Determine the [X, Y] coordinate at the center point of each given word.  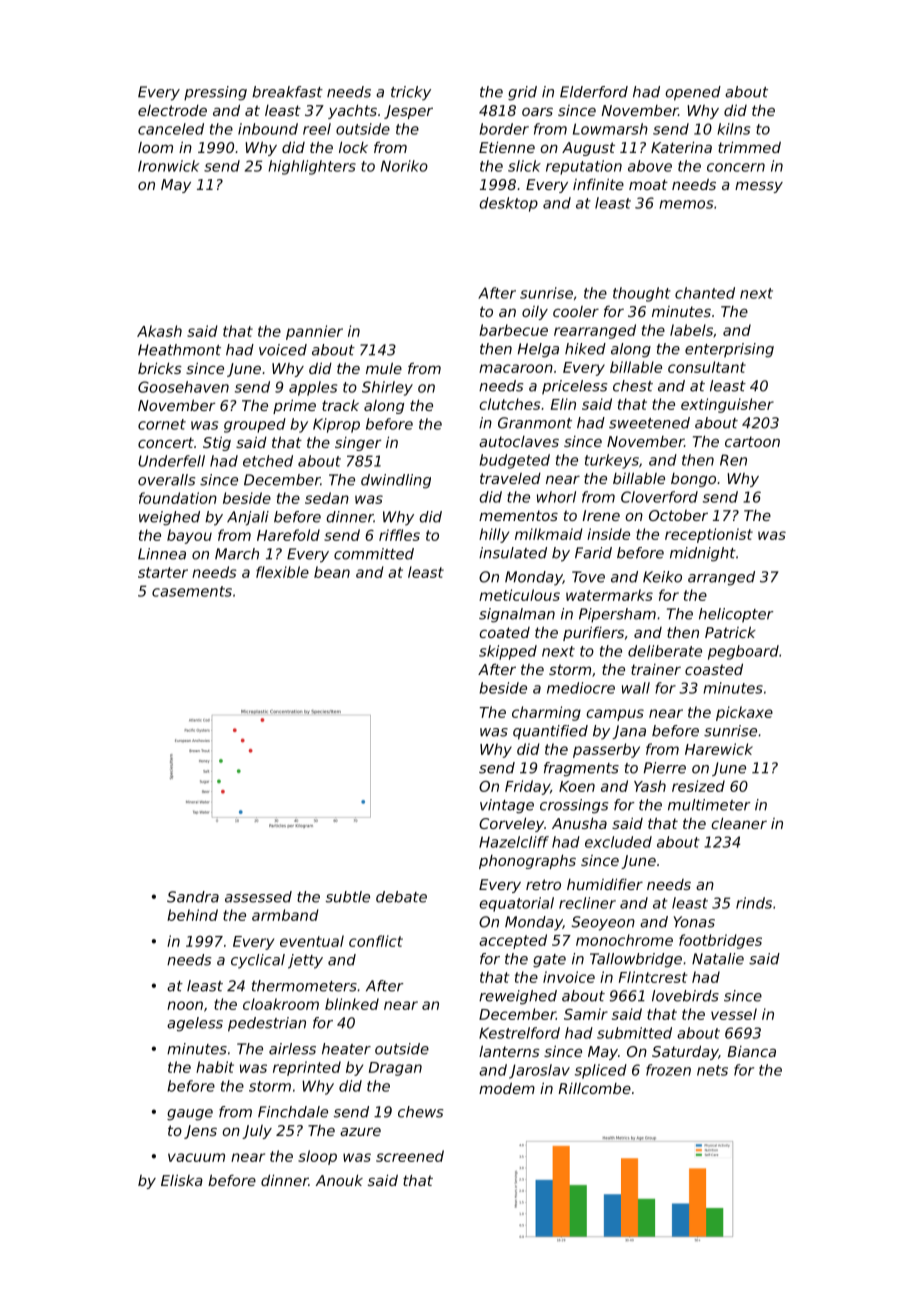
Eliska [182, 1180]
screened [410, 1156]
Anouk [339, 1180]
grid [522, 93]
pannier [314, 332]
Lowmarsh [610, 129]
